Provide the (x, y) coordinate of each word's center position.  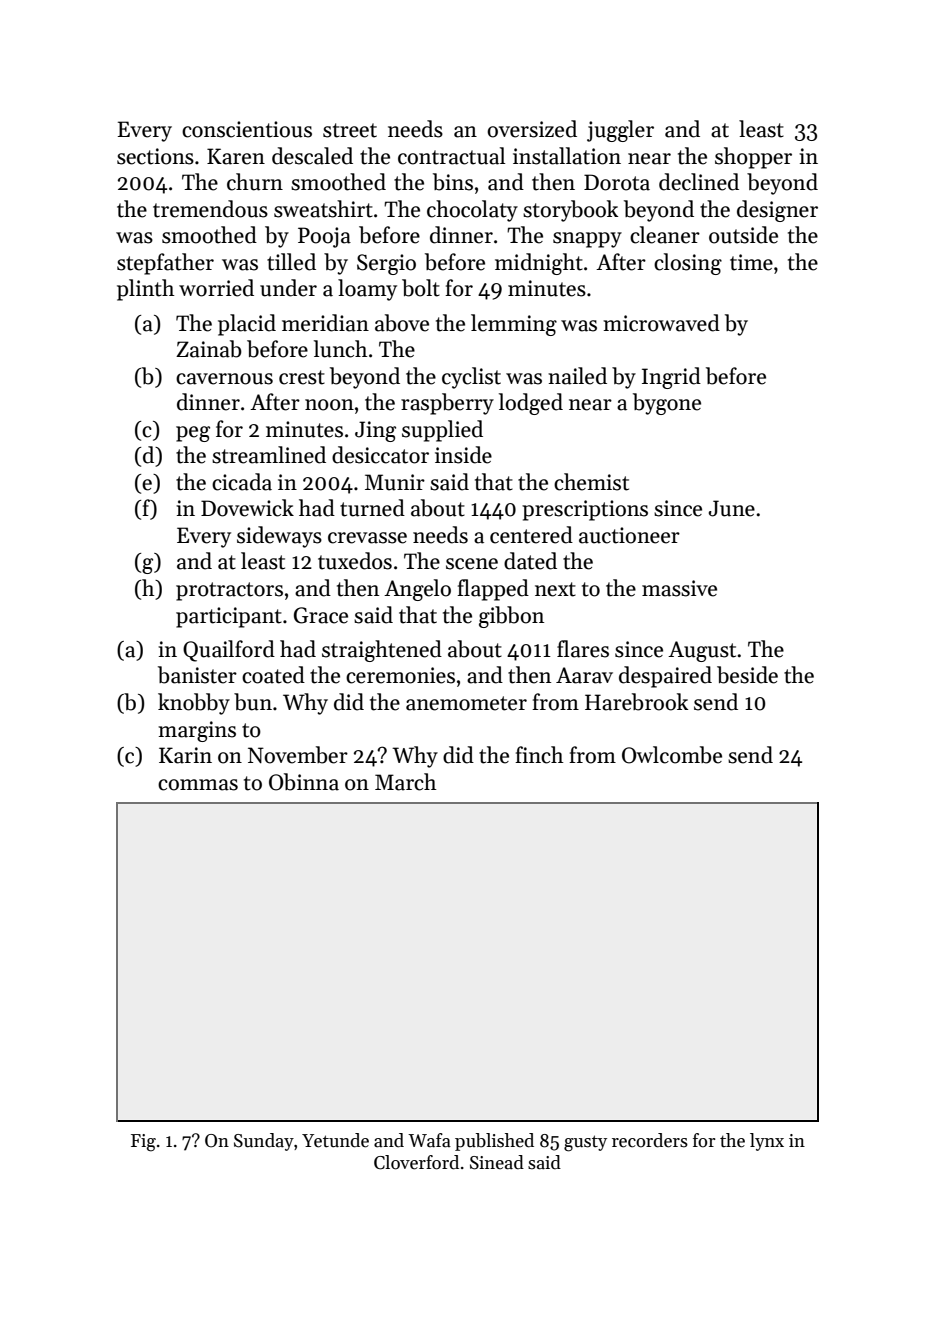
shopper (753, 158)
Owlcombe (672, 755)
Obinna (304, 782)
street (350, 130)
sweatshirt (323, 209)
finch (539, 755)
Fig (143, 1143)
